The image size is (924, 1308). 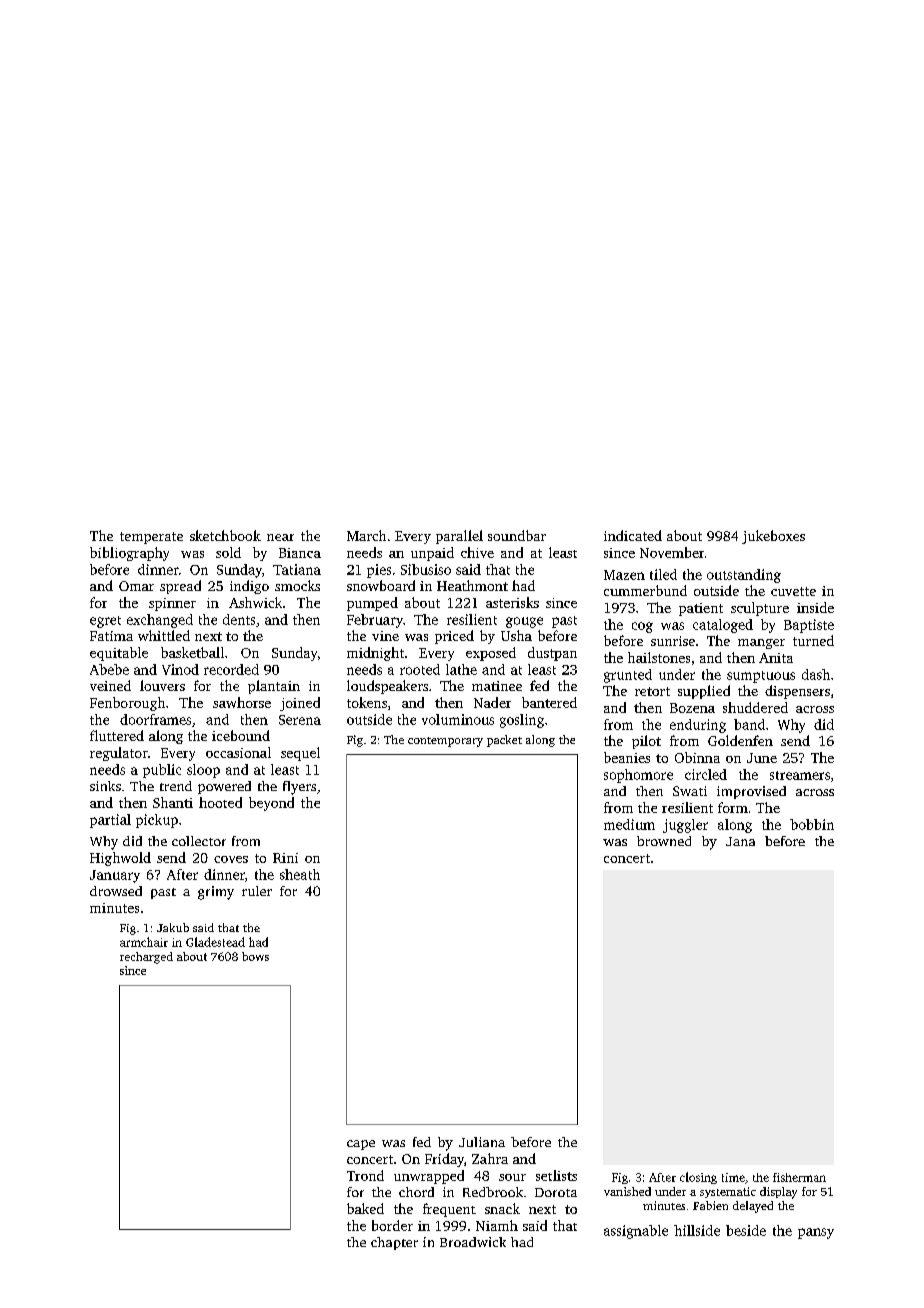 What do you see at coordinates (461, 669) in the screenshot?
I see `lathe` at bounding box center [461, 669].
